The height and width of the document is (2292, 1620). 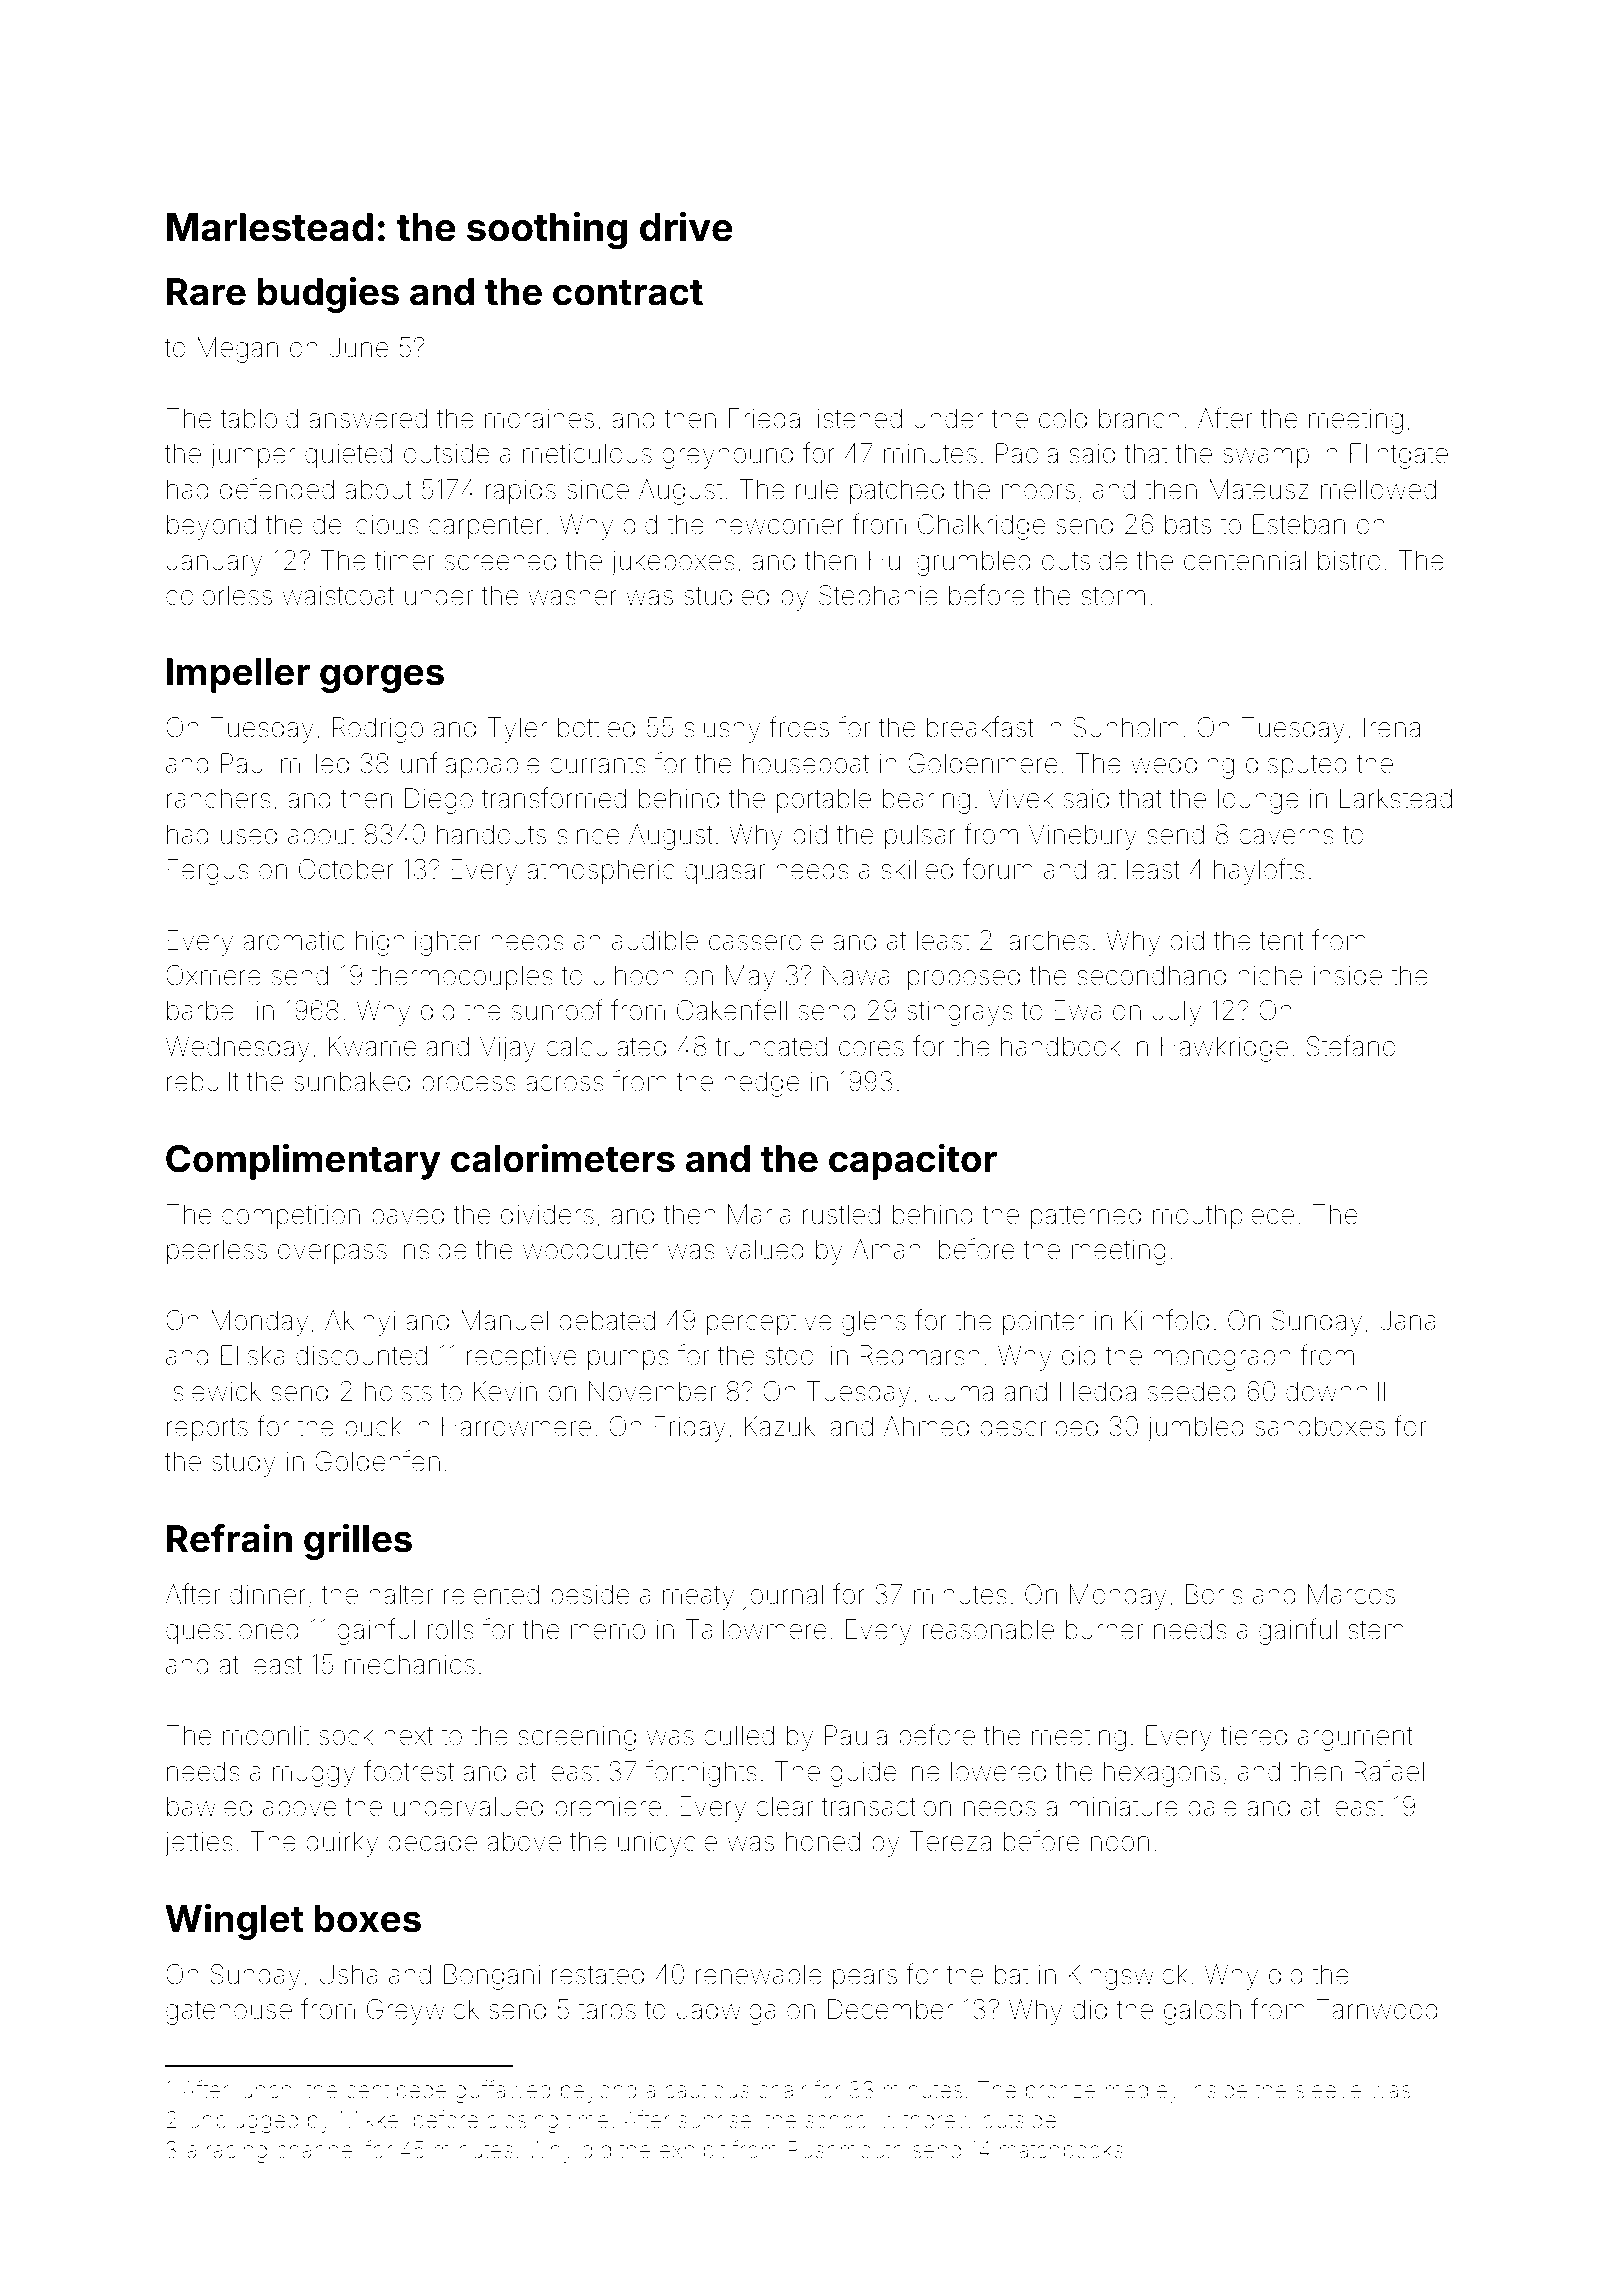 What do you see at coordinates (328, 295) in the document?
I see `budgies` at bounding box center [328, 295].
